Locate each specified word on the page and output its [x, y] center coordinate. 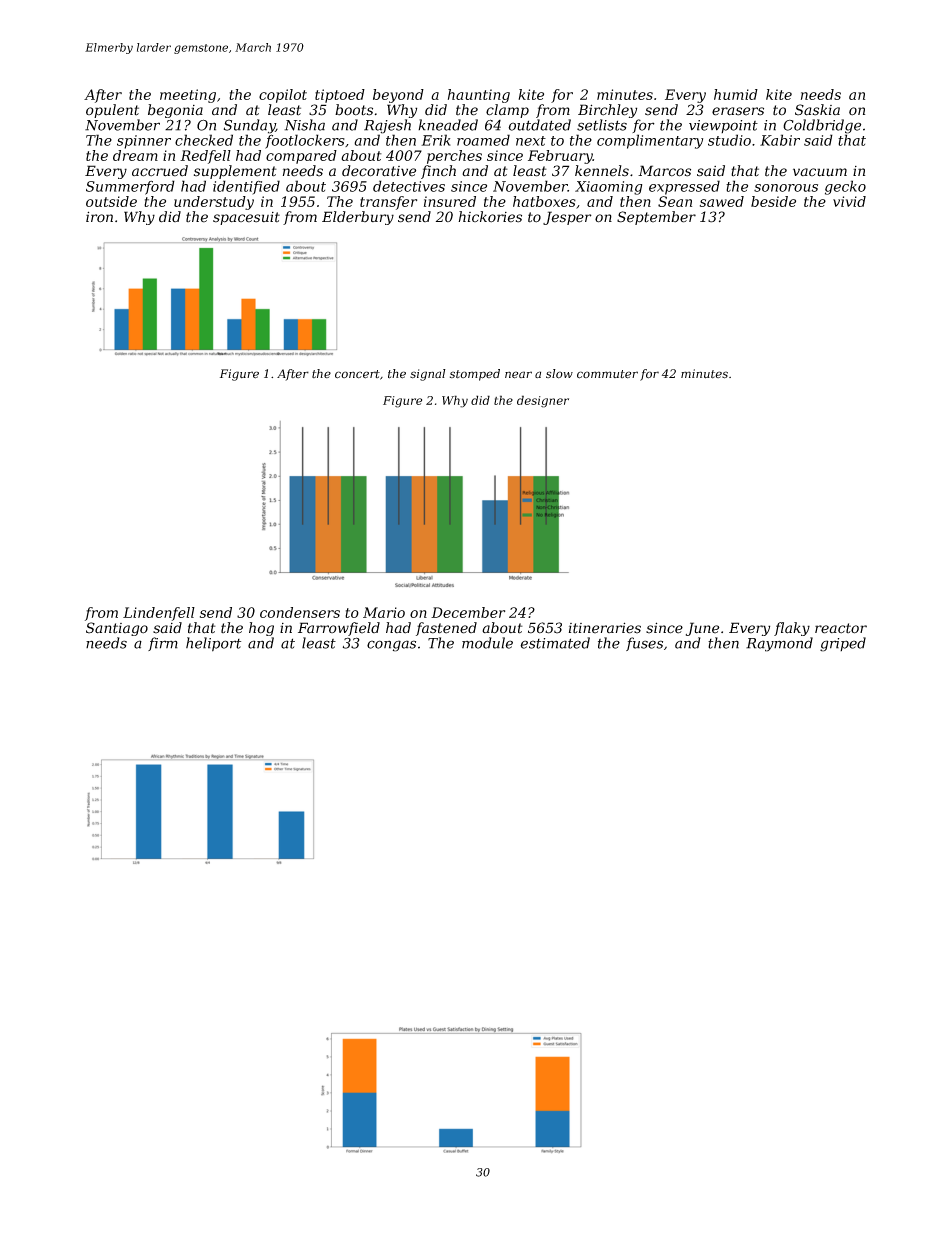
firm [163, 644]
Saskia [817, 110]
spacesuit [246, 218]
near [518, 375]
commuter [607, 374]
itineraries [605, 628]
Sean [675, 201]
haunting [479, 96]
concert [357, 374]
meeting [188, 96]
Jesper [567, 218]
